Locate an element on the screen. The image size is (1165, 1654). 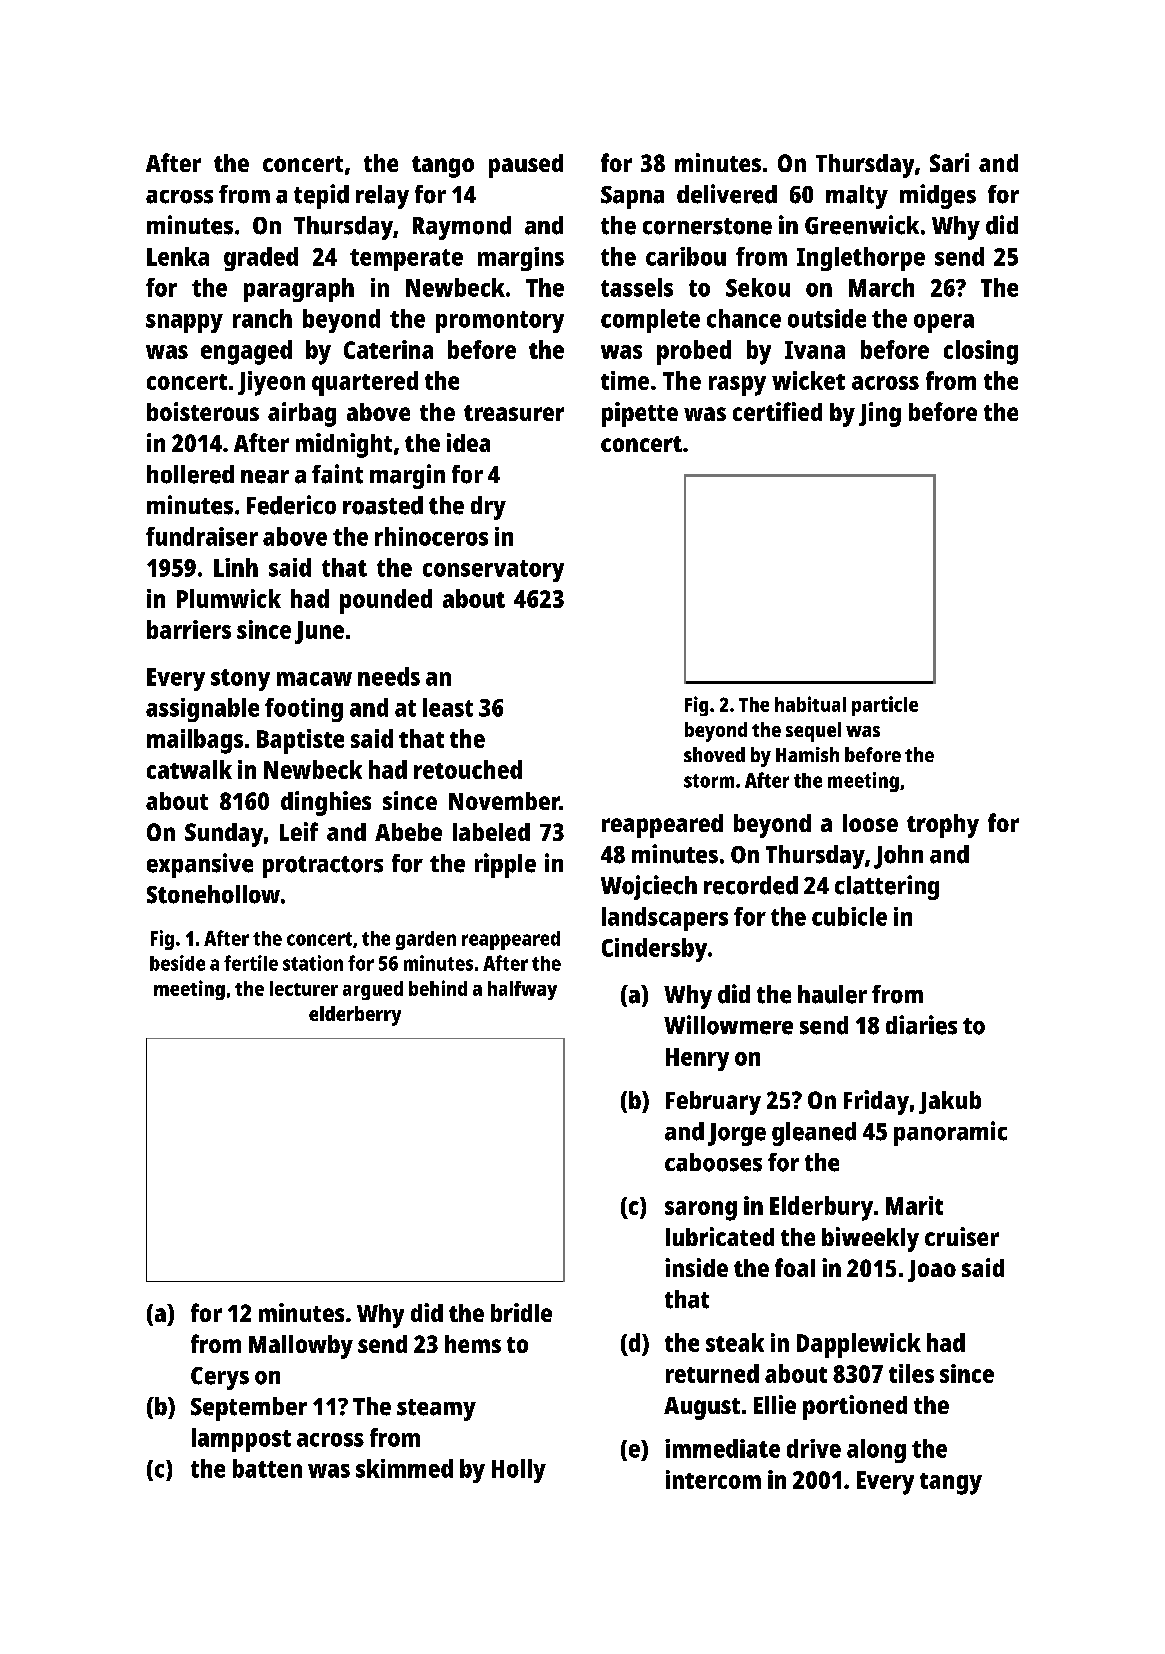
cubicle is located at coordinates (849, 916).
